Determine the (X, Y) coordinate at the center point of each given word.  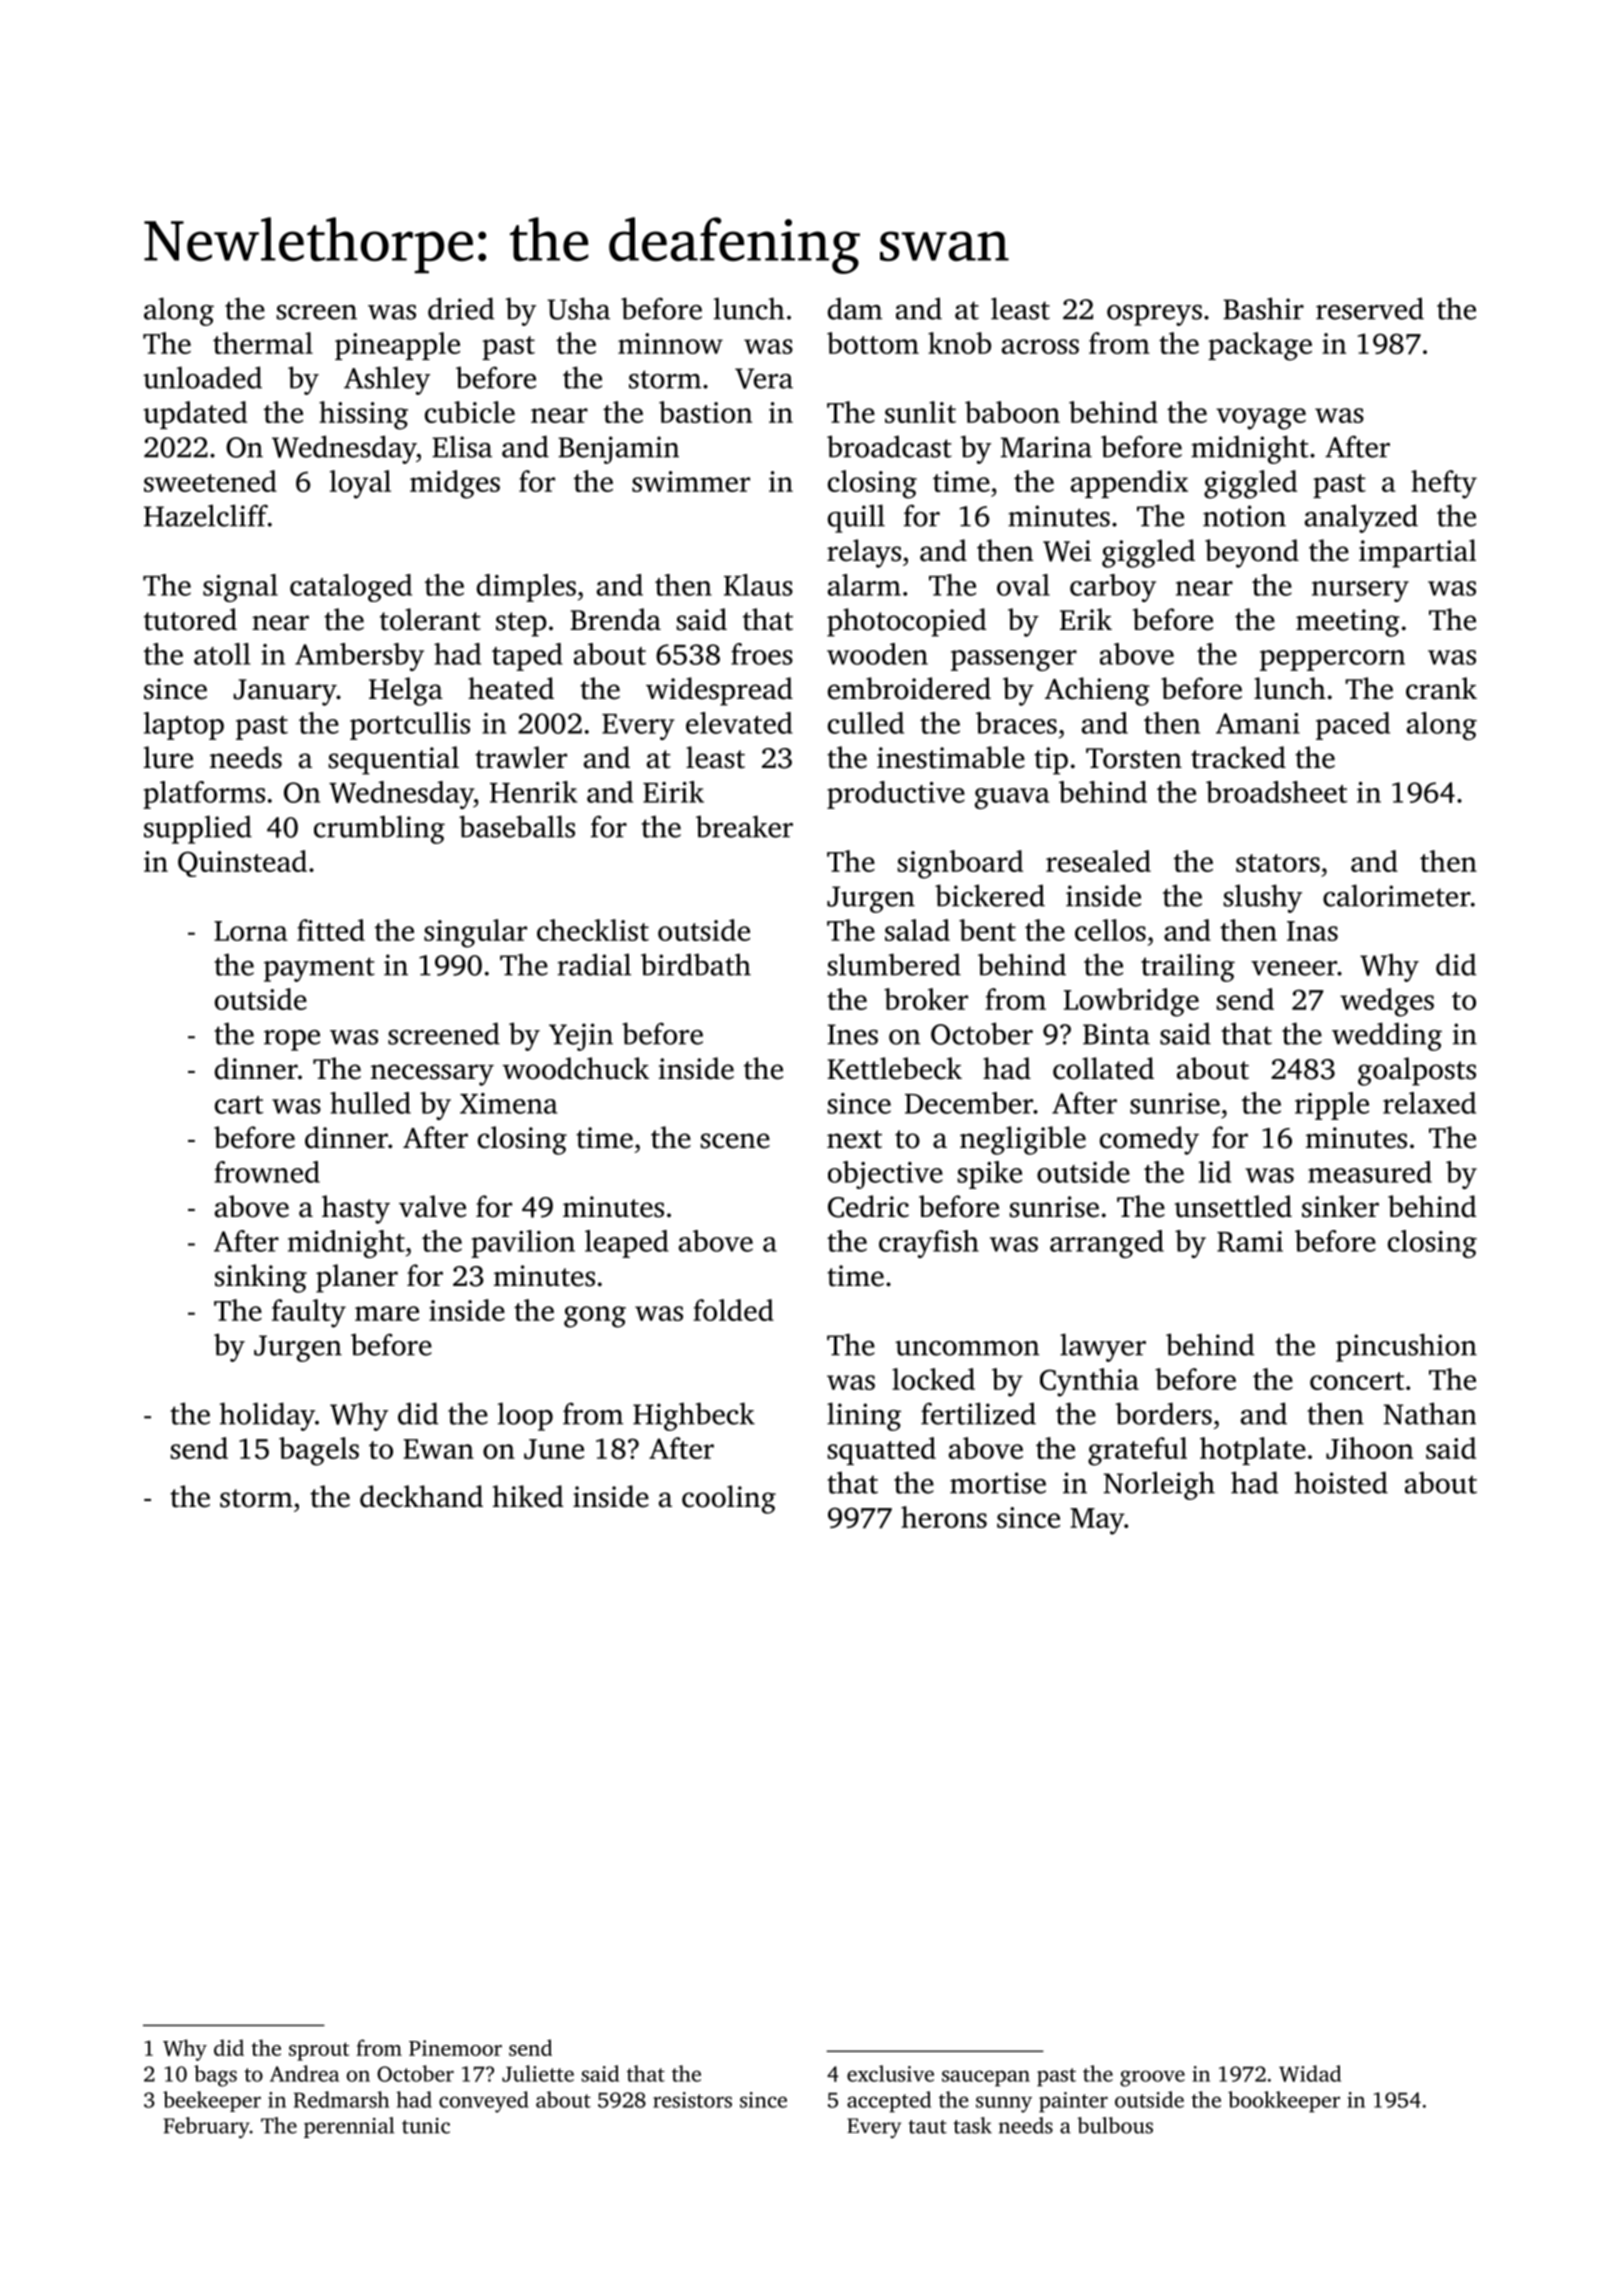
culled (866, 723)
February (207, 2127)
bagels (319, 1451)
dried (461, 308)
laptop (184, 726)
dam (855, 308)
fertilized (978, 1413)
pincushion (1406, 1347)
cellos (1110, 930)
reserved (1370, 308)
